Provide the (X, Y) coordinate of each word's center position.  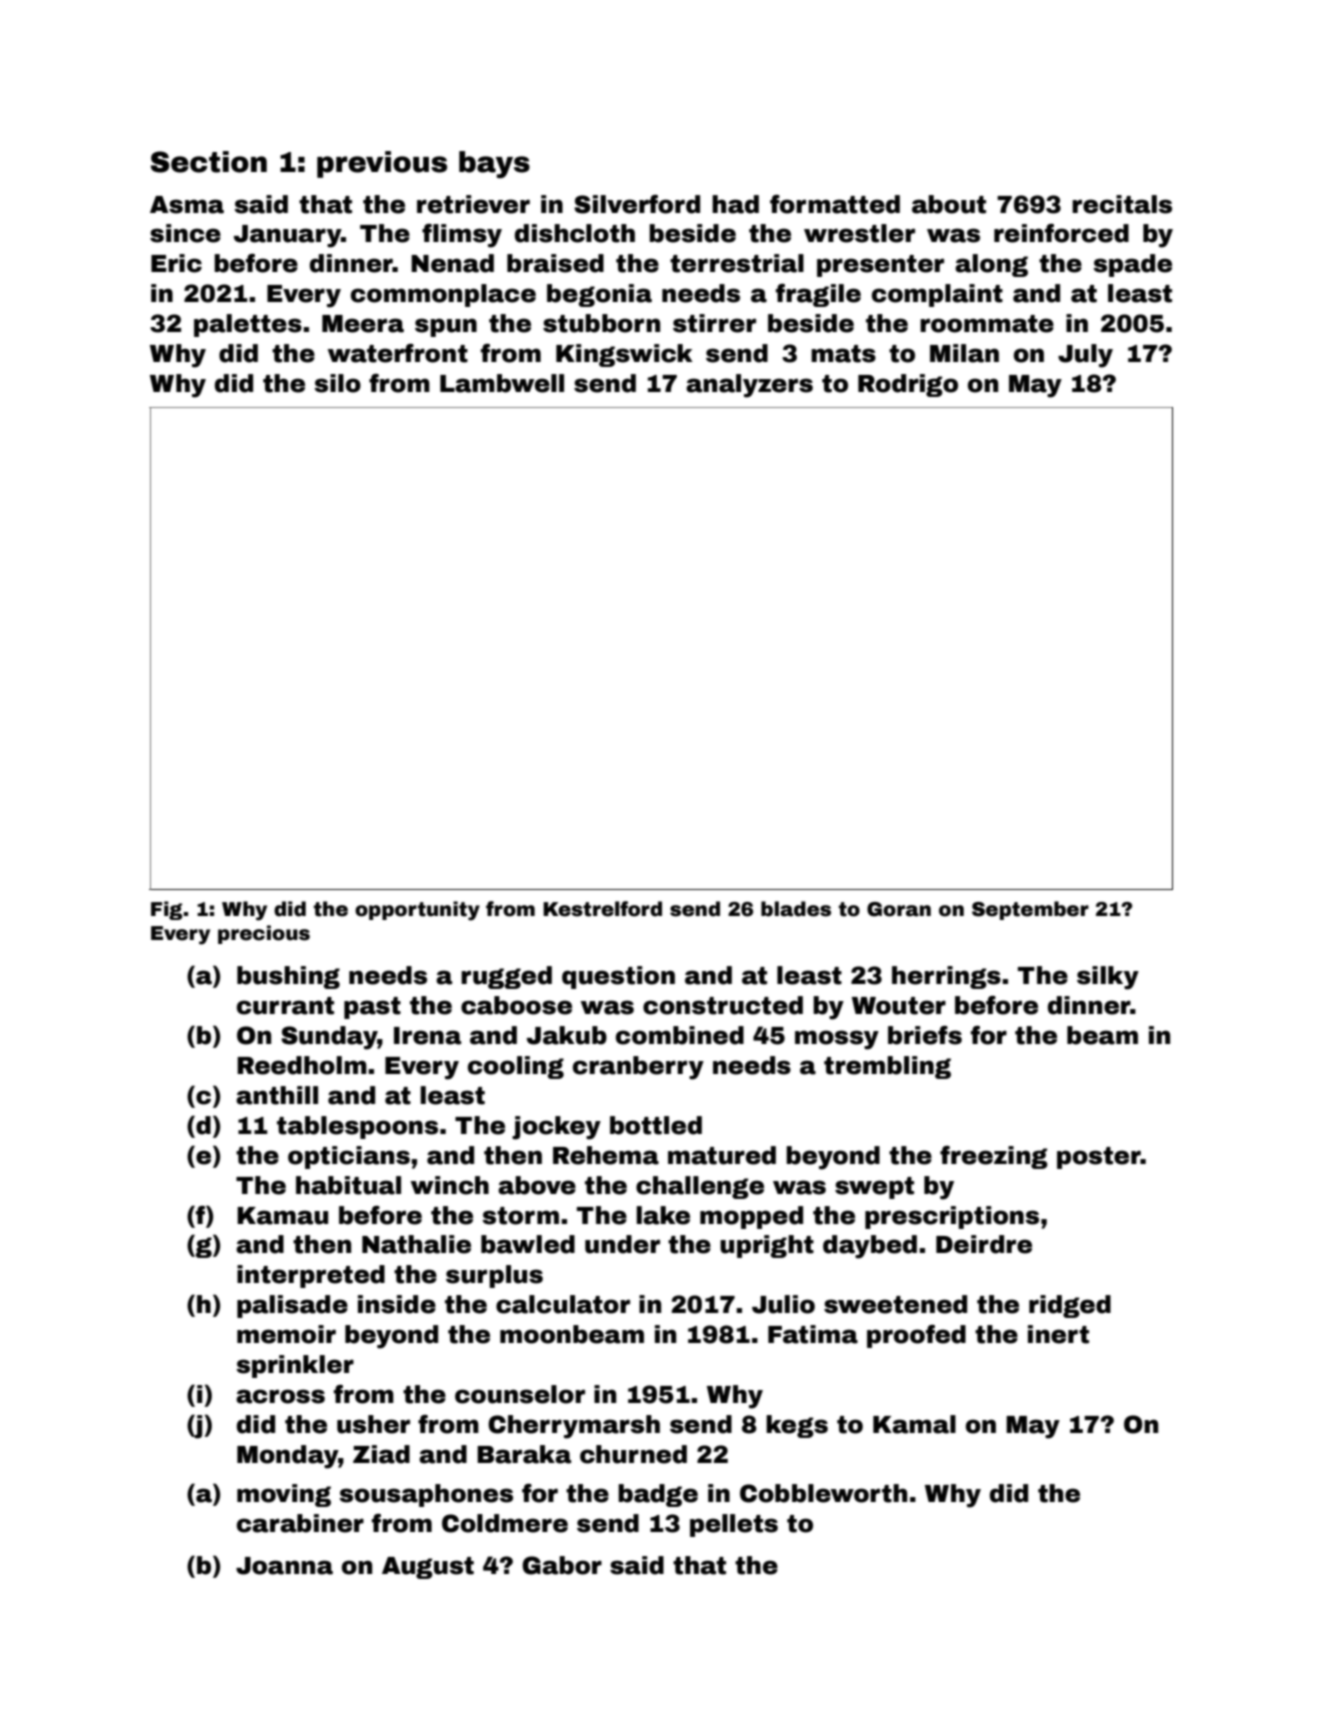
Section (209, 162)
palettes (248, 325)
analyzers (749, 386)
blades (796, 909)
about (949, 204)
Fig (167, 910)
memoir (286, 1334)
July (1085, 356)
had (735, 204)
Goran (899, 909)
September (1030, 910)
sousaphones (426, 1495)
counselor (520, 1394)
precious (264, 934)
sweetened (895, 1304)
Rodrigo (908, 385)
